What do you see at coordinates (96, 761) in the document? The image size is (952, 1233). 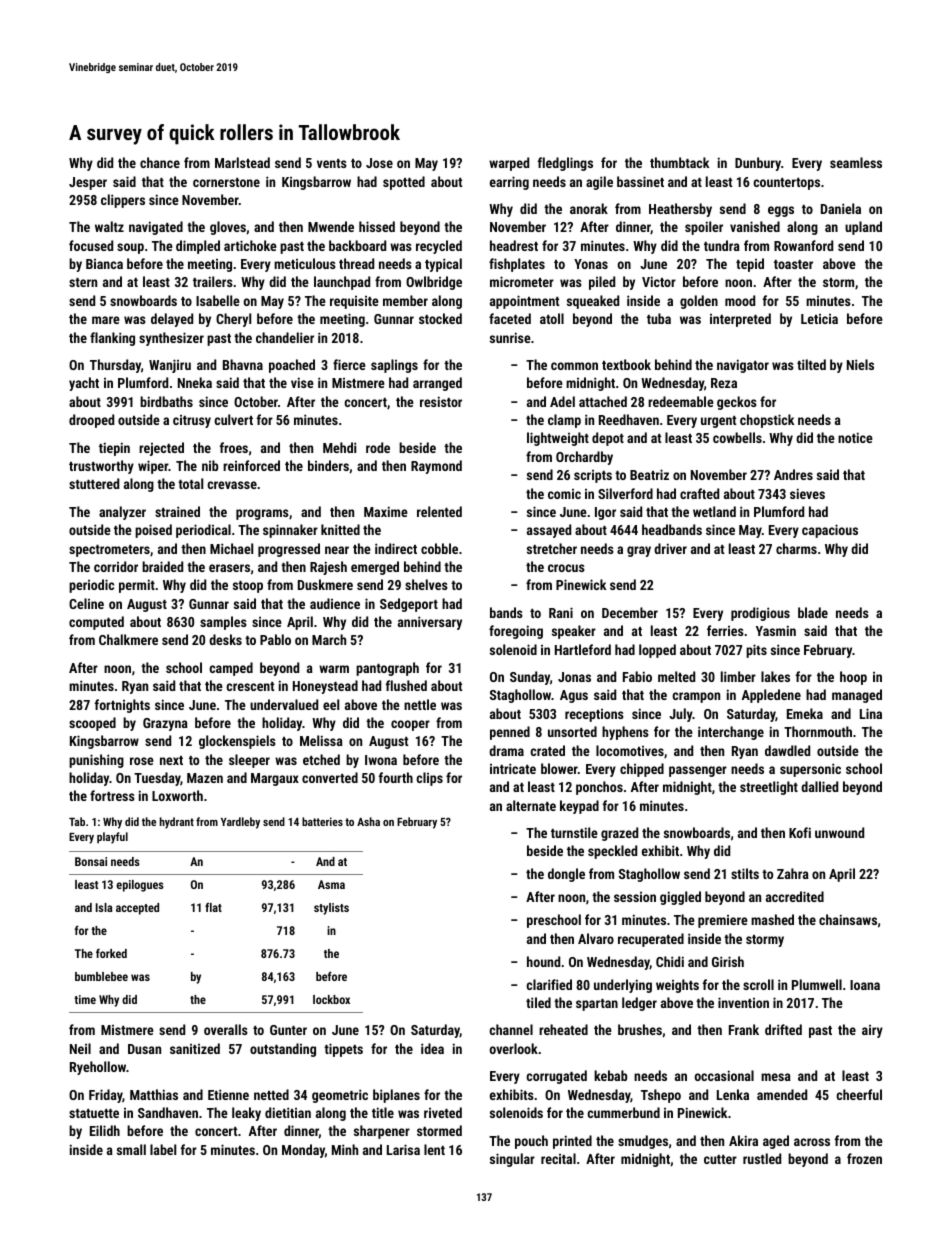 I see `punishing` at bounding box center [96, 761].
